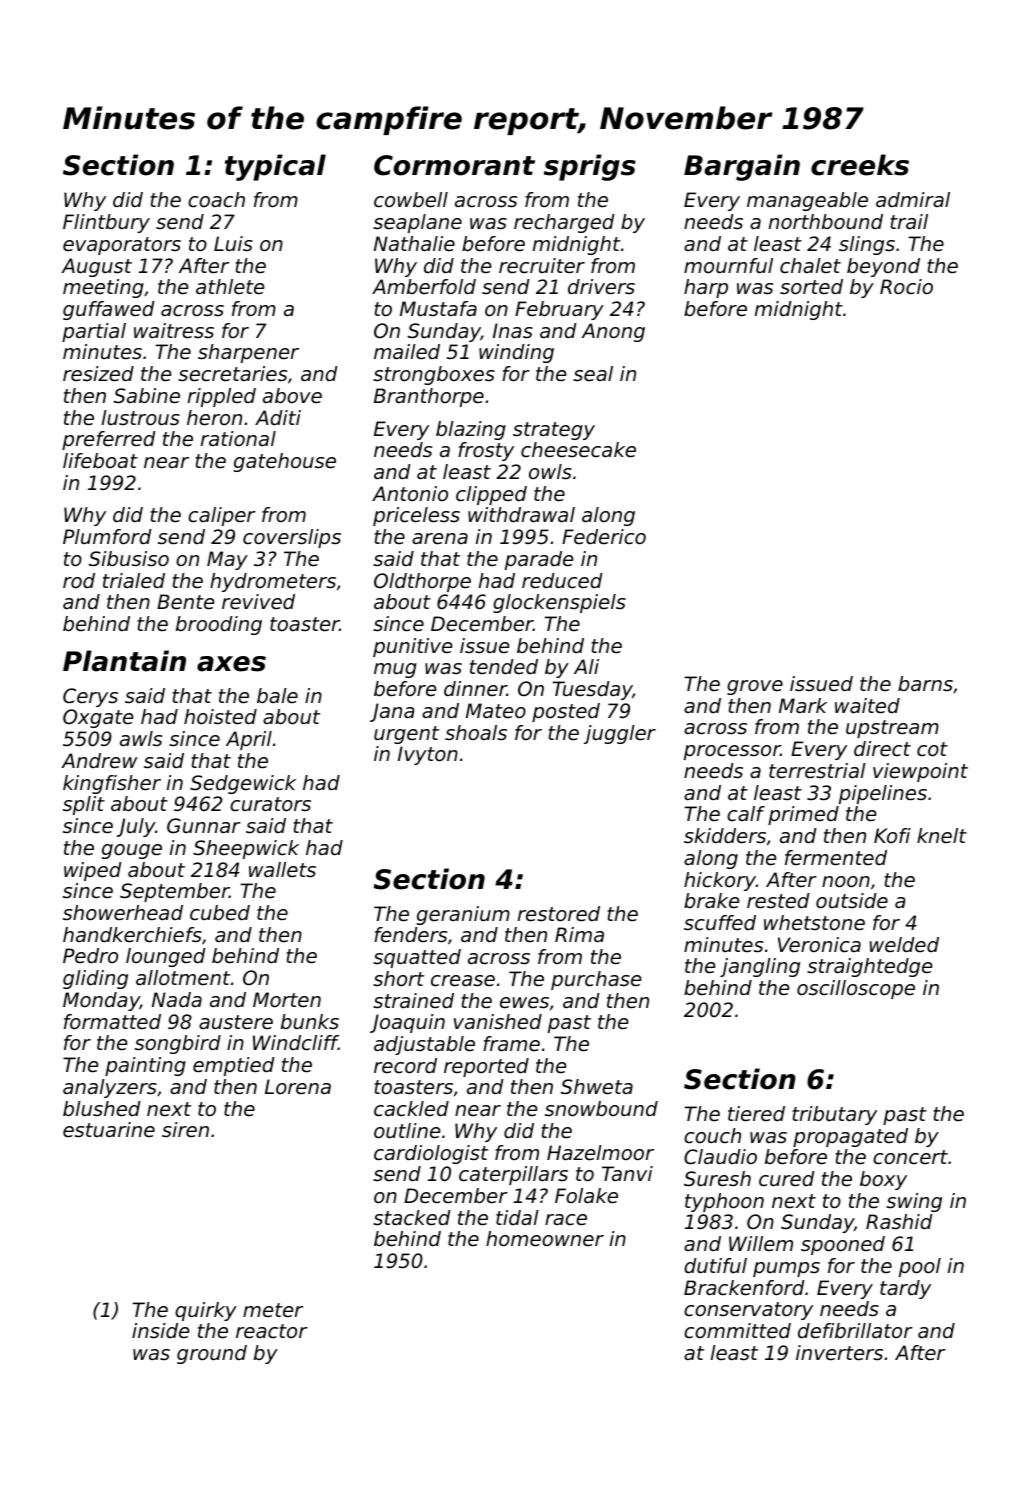 The width and height of the page is (1031, 1493). I want to click on creeks, so click(860, 165).
